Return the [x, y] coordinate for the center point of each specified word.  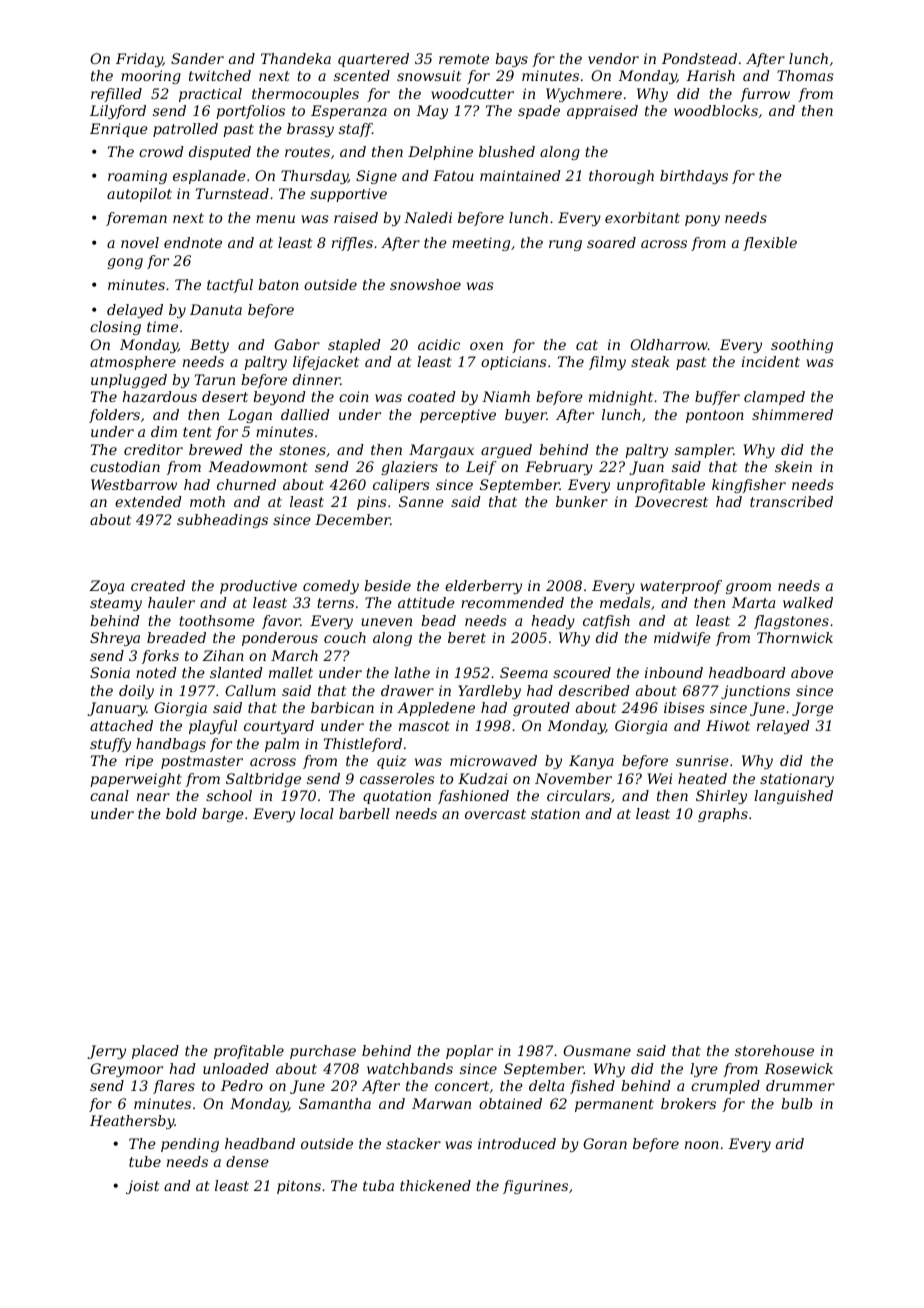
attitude [426, 602]
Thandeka [296, 58]
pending [190, 1145]
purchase [323, 1052]
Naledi [428, 217]
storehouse [774, 1050]
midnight [621, 398]
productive [258, 587]
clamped [774, 398]
